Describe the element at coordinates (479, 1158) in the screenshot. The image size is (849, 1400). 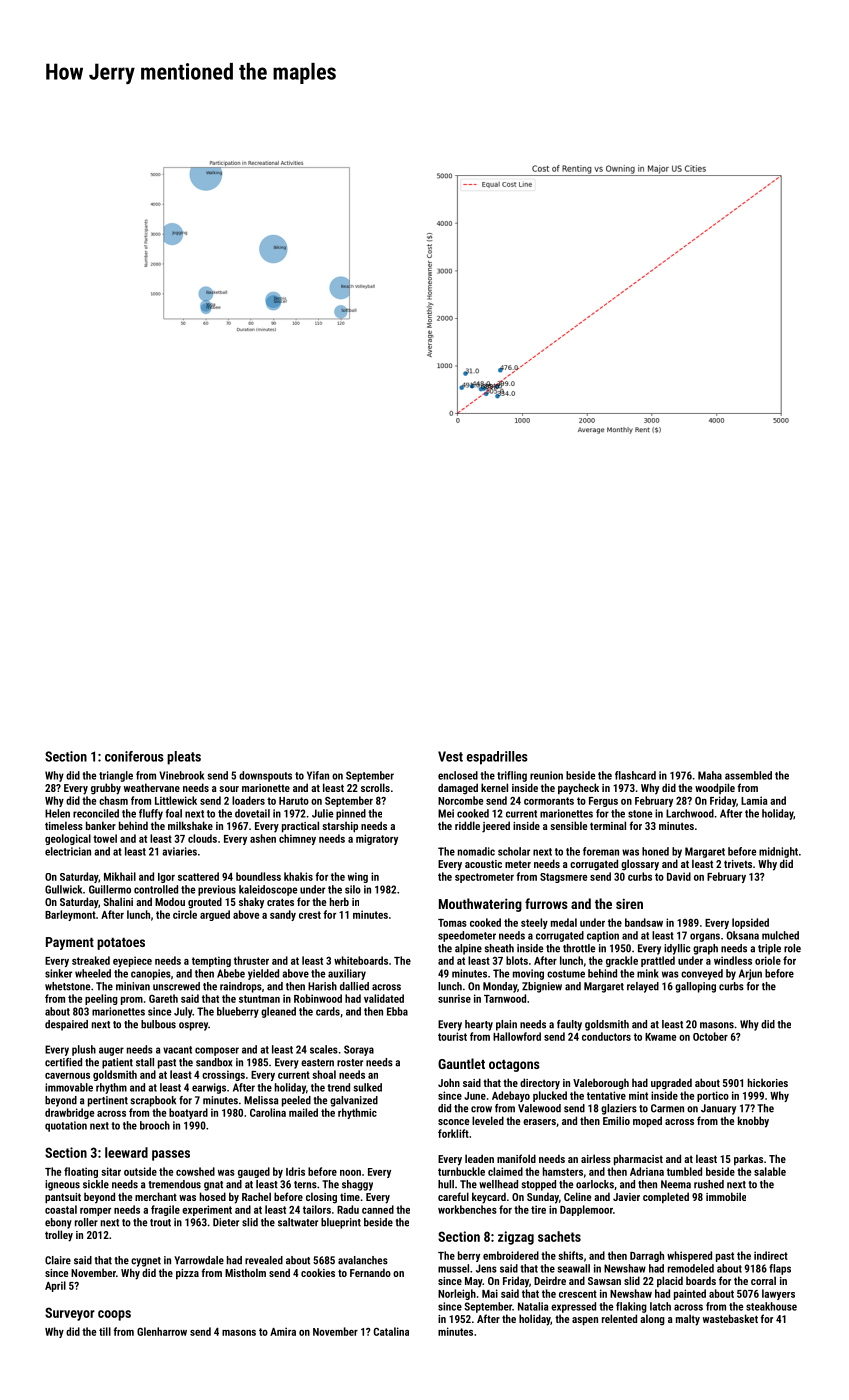
I see `leaden` at that location.
